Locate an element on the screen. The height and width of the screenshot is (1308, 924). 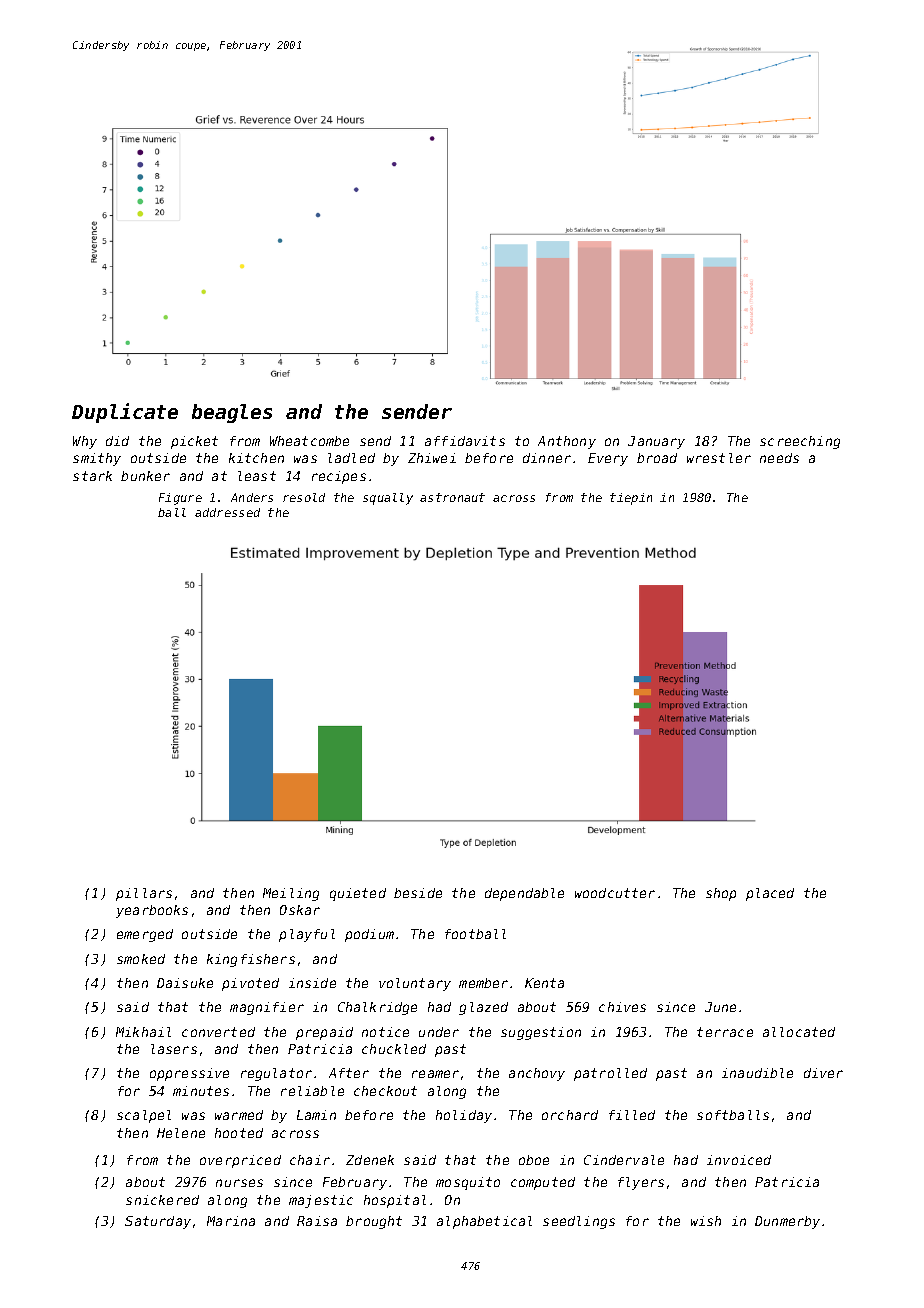
Kenta is located at coordinates (544, 983).
